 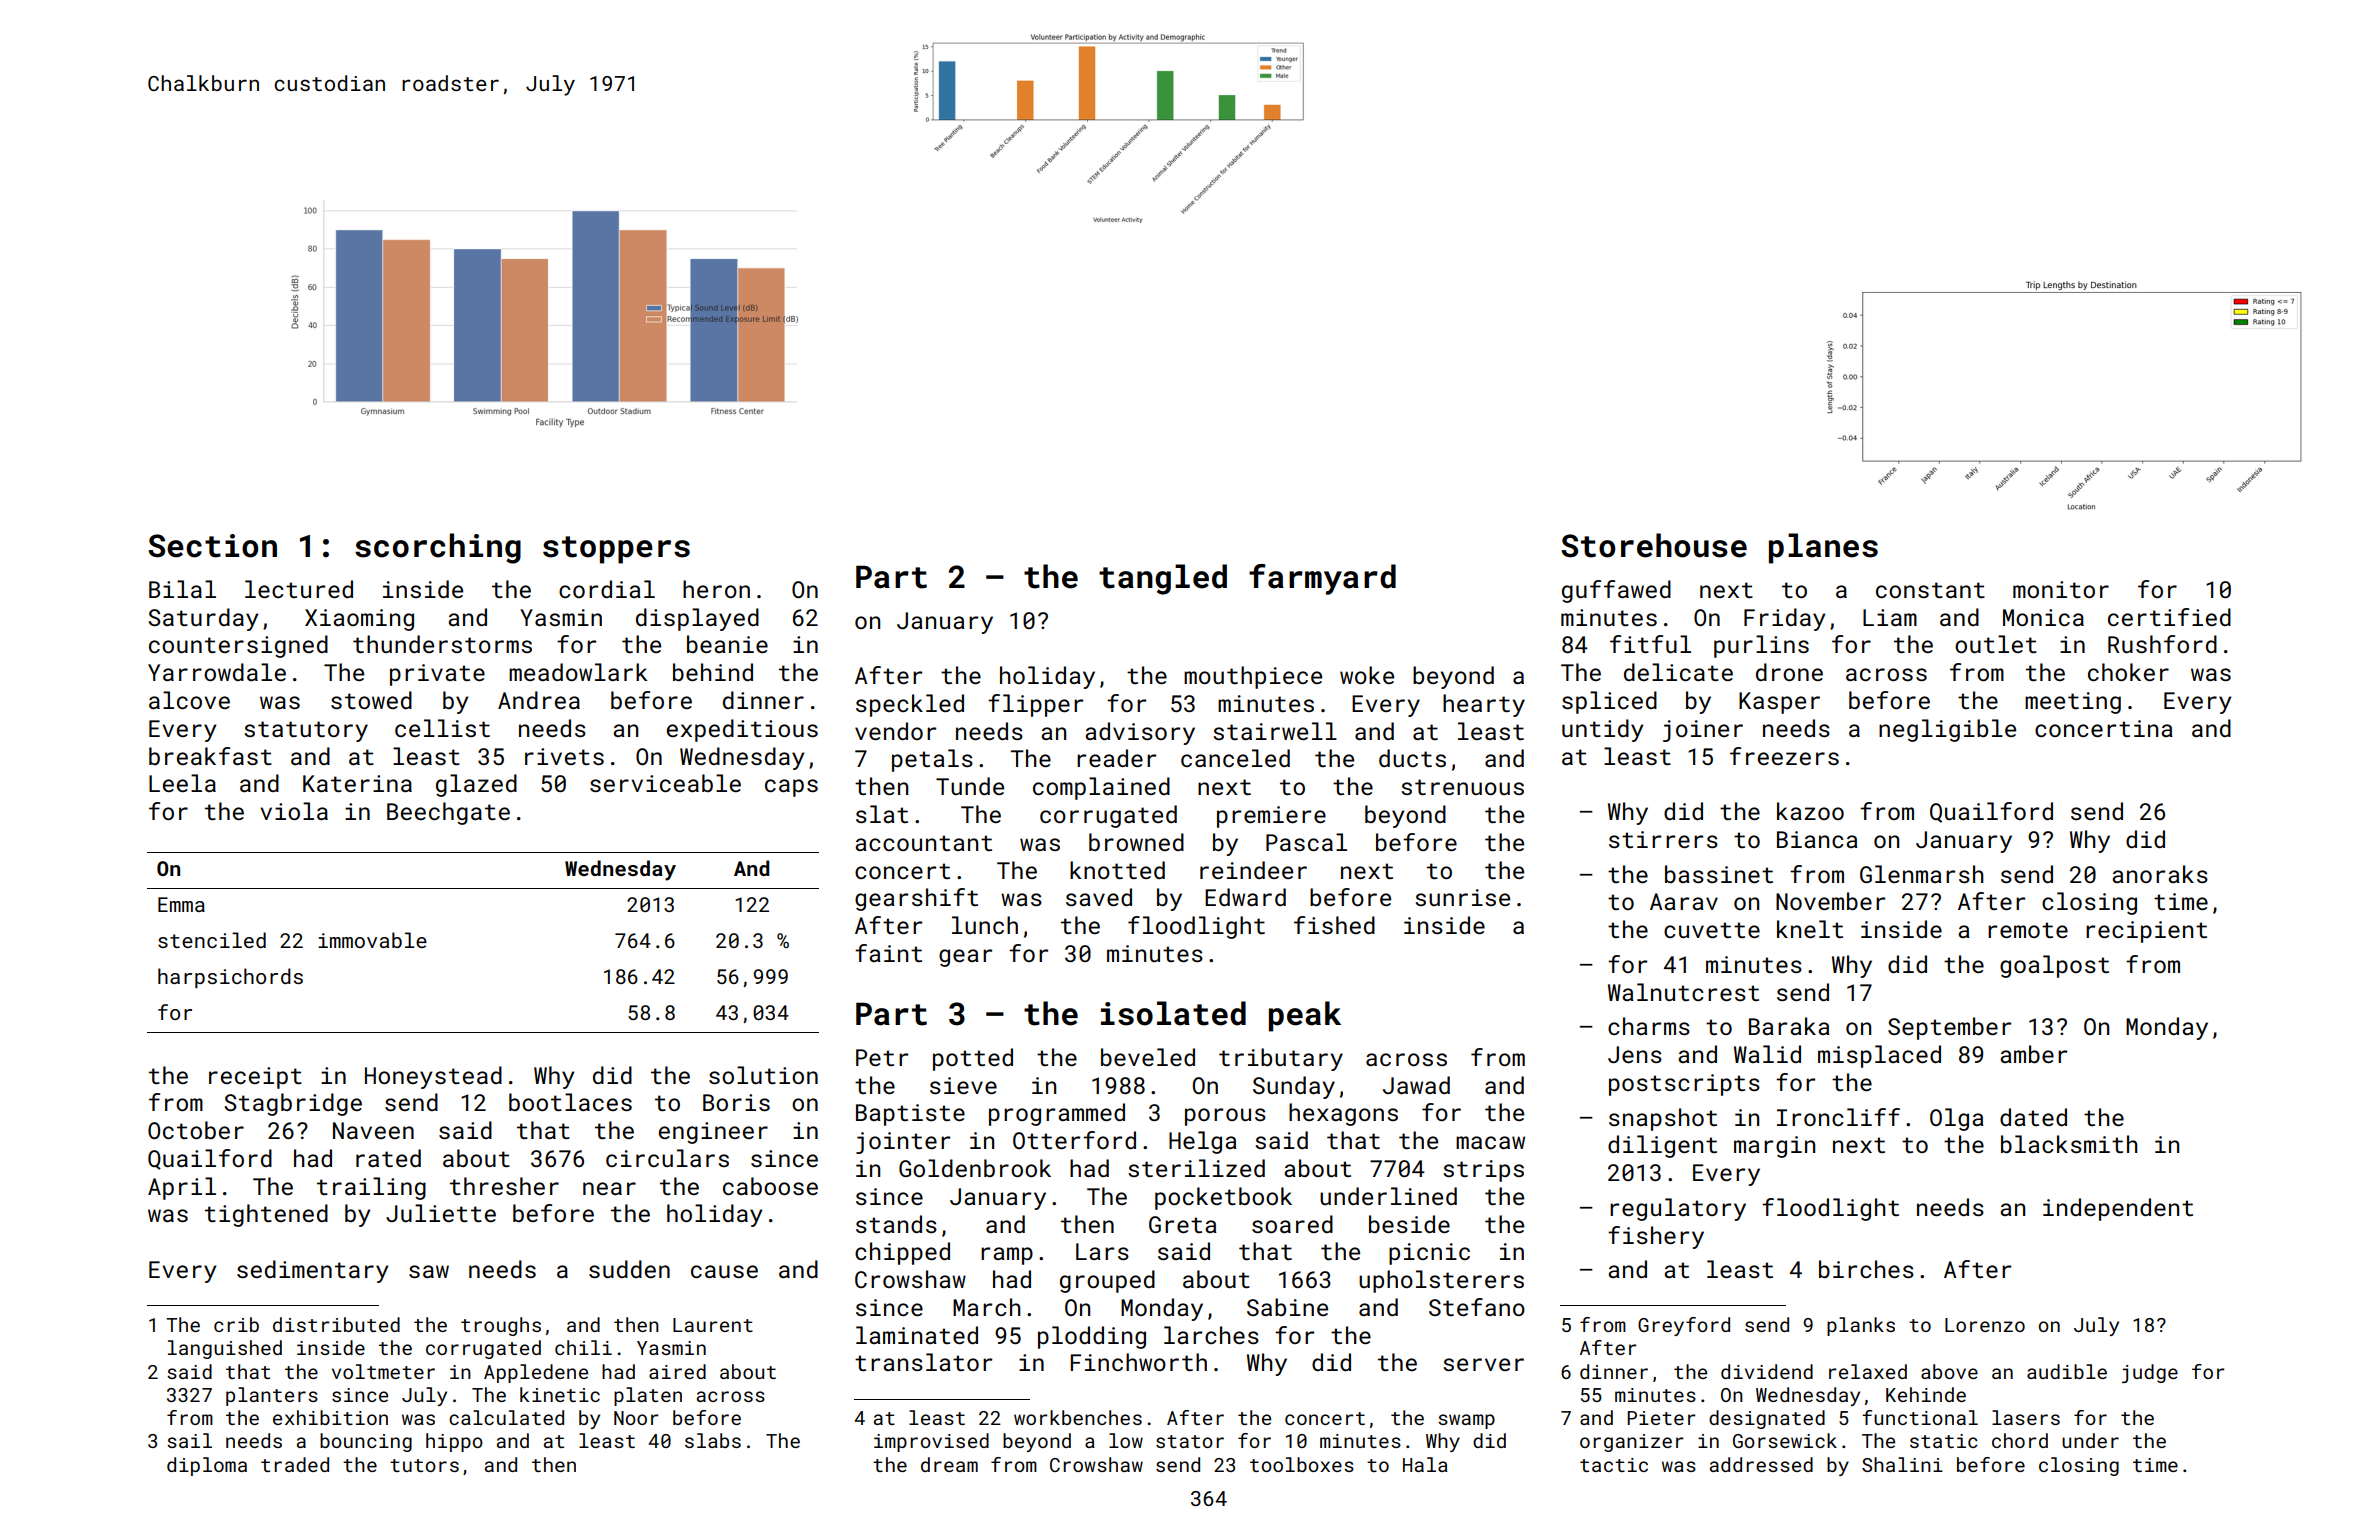 What do you see at coordinates (372, 940) in the screenshot?
I see `immovable` at bounding box center [372, 940].
